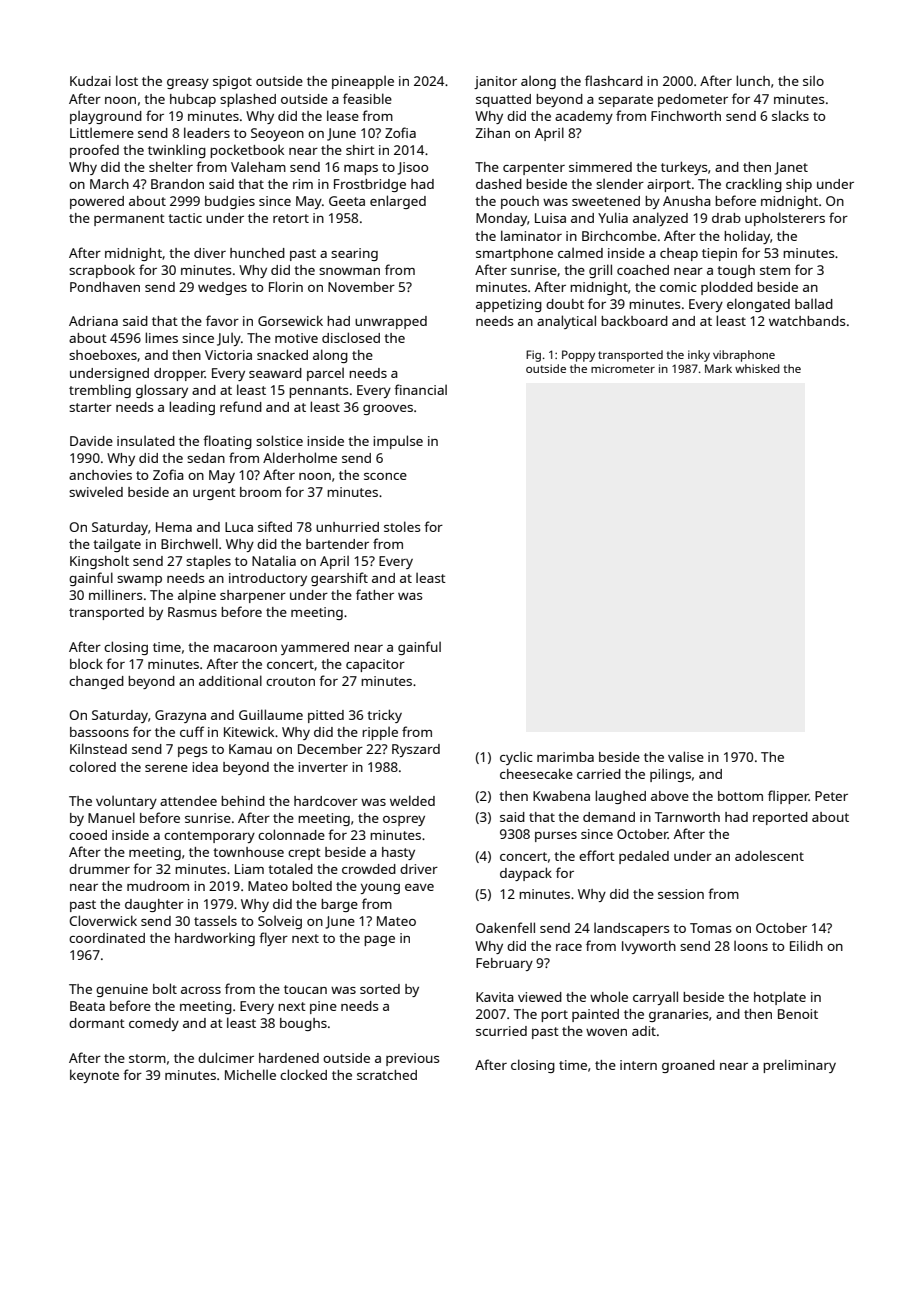 The width and height of the screenshot is (924, 1308). What do you see at coordinates (806, 945) in the screenshot?
I see `Eilidh` at bounding box center [806, 945].
